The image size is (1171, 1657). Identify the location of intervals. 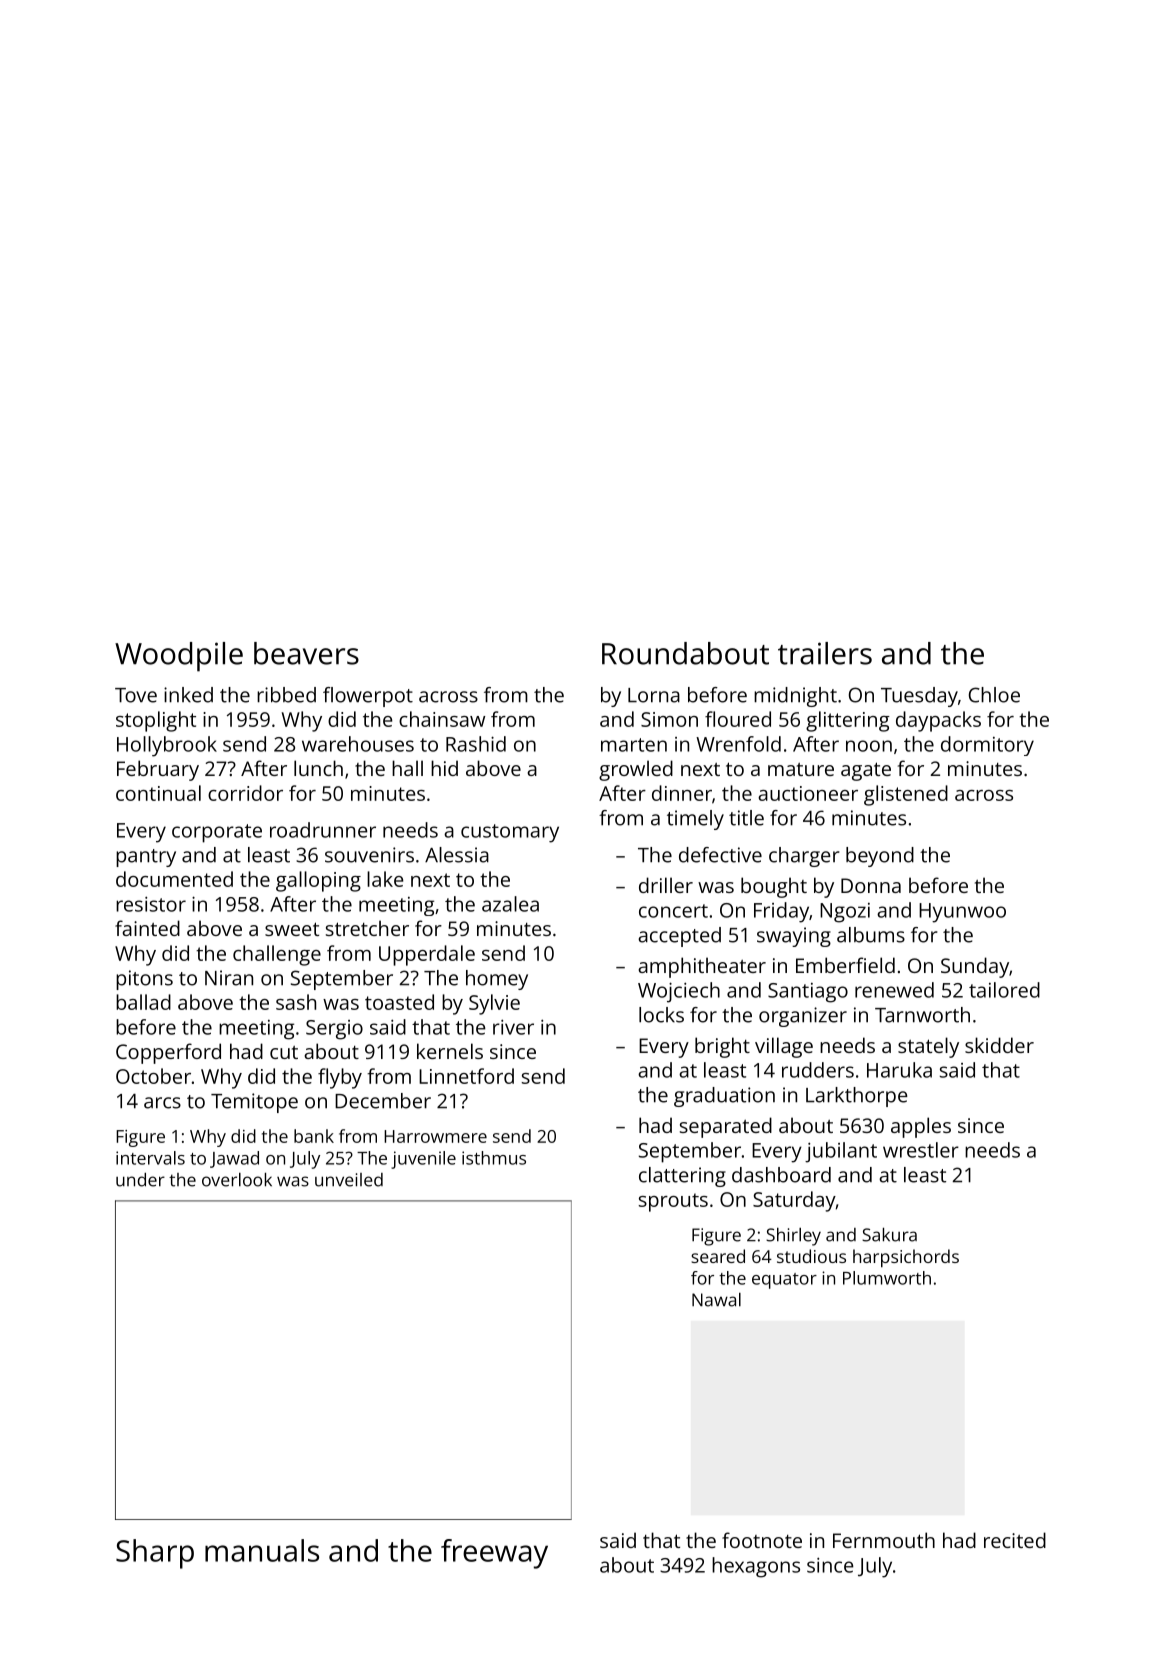
(150, 1158).
